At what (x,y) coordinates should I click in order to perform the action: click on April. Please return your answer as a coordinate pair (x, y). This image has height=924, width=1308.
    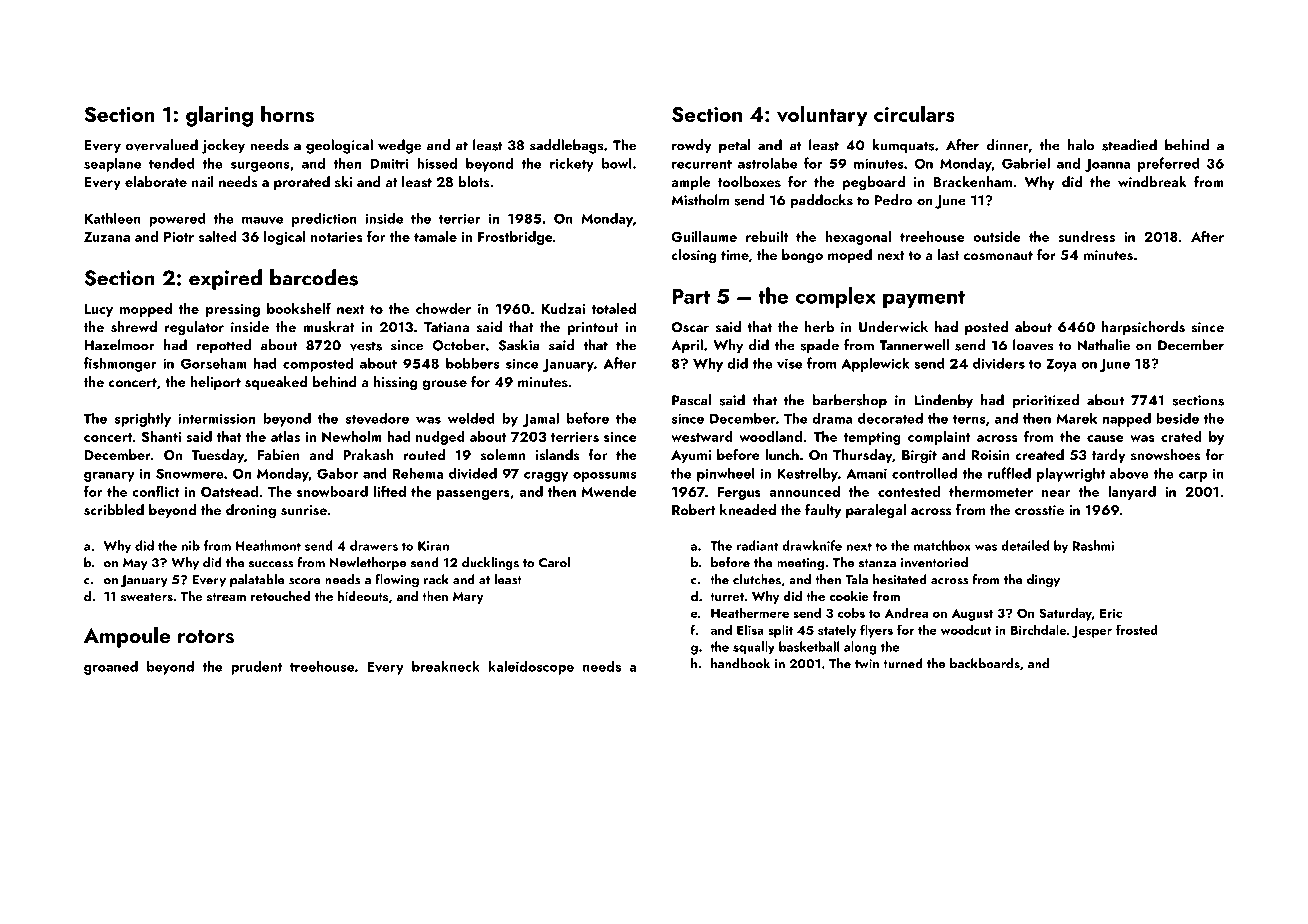
    Looking at the image, I should click on (687, 346).
